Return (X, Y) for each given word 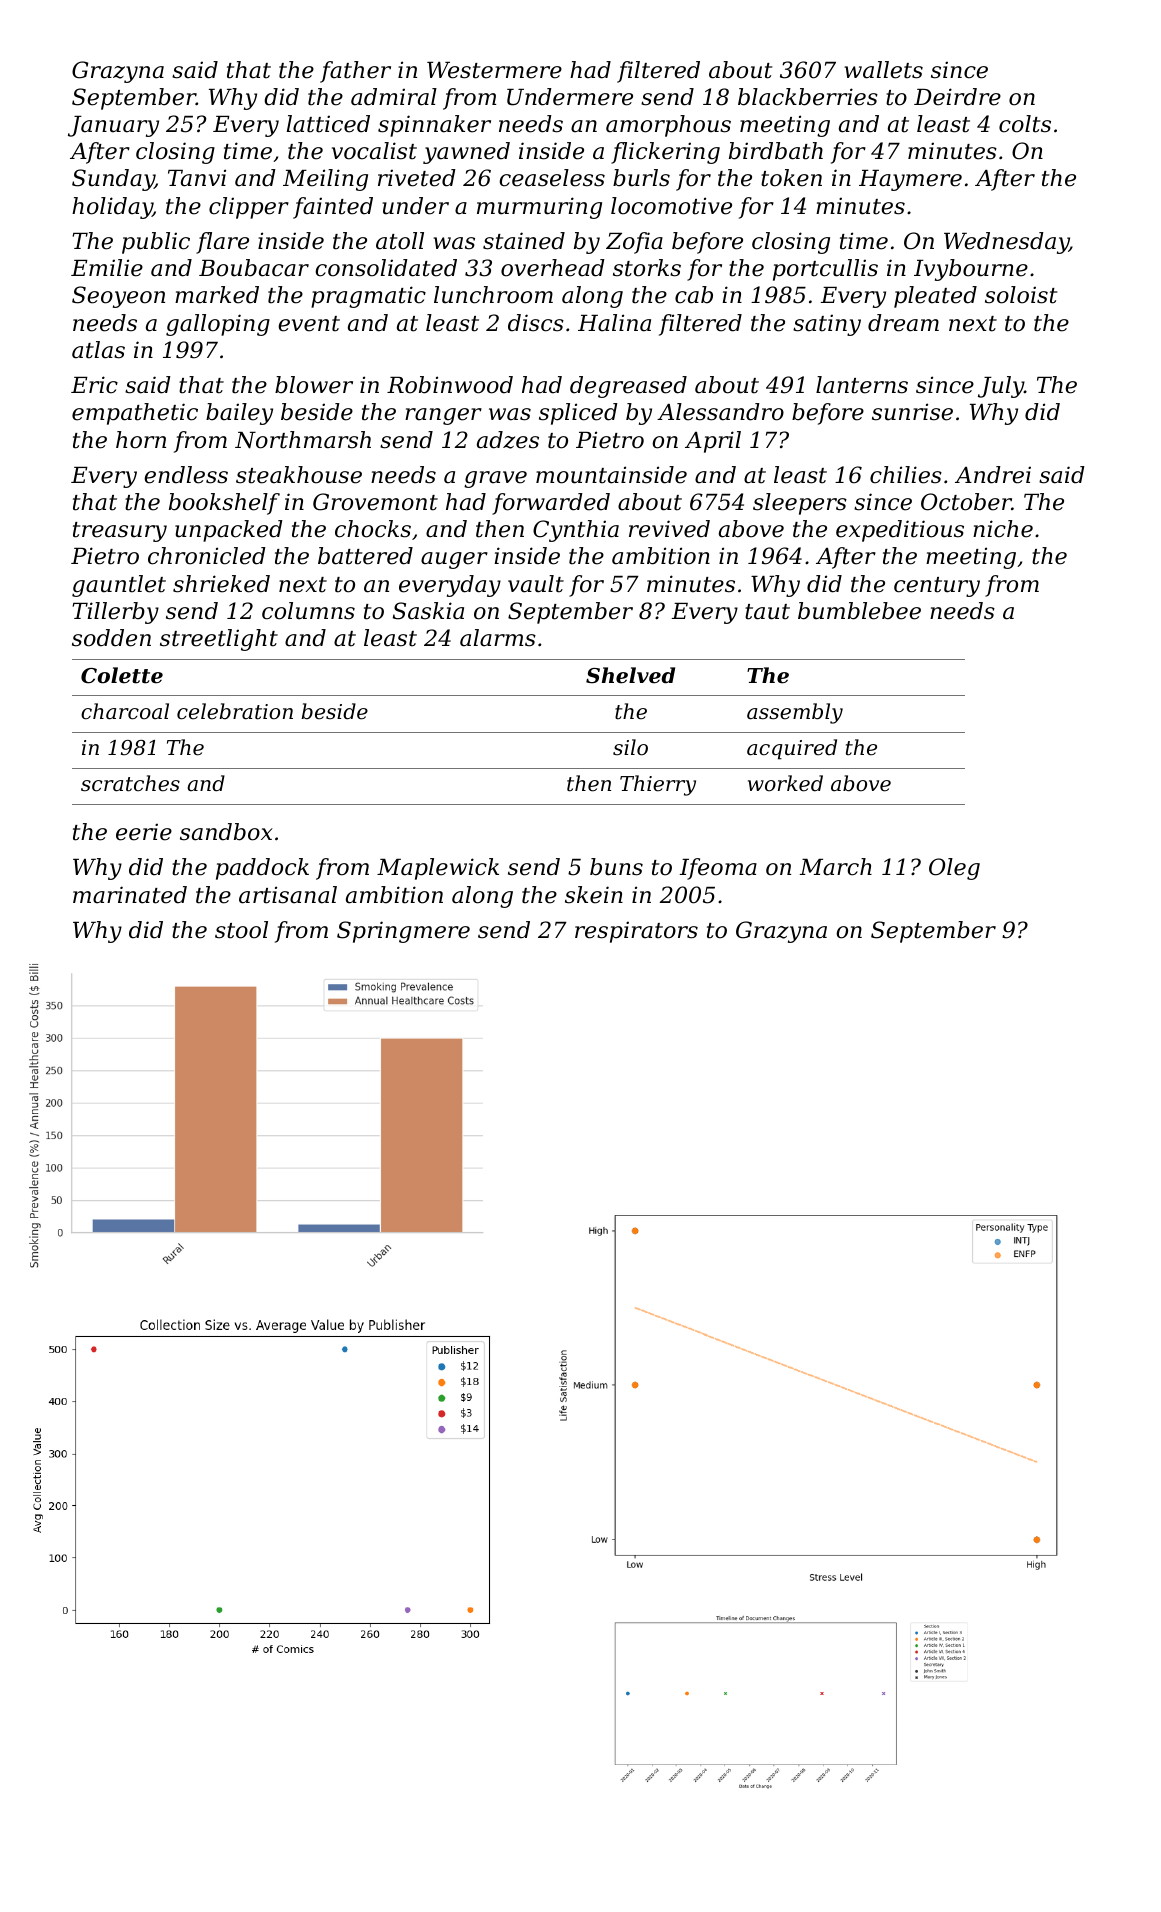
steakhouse (299, 475)
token (791, 178)
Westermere (494, 70)
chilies (906, 475)
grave (495, 479)
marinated (130, 895)
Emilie (107, 268)
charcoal (125, 711)
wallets (883, 70)
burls (641, 178)
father (355, 72)
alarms (498, 638)
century (937, 587)
